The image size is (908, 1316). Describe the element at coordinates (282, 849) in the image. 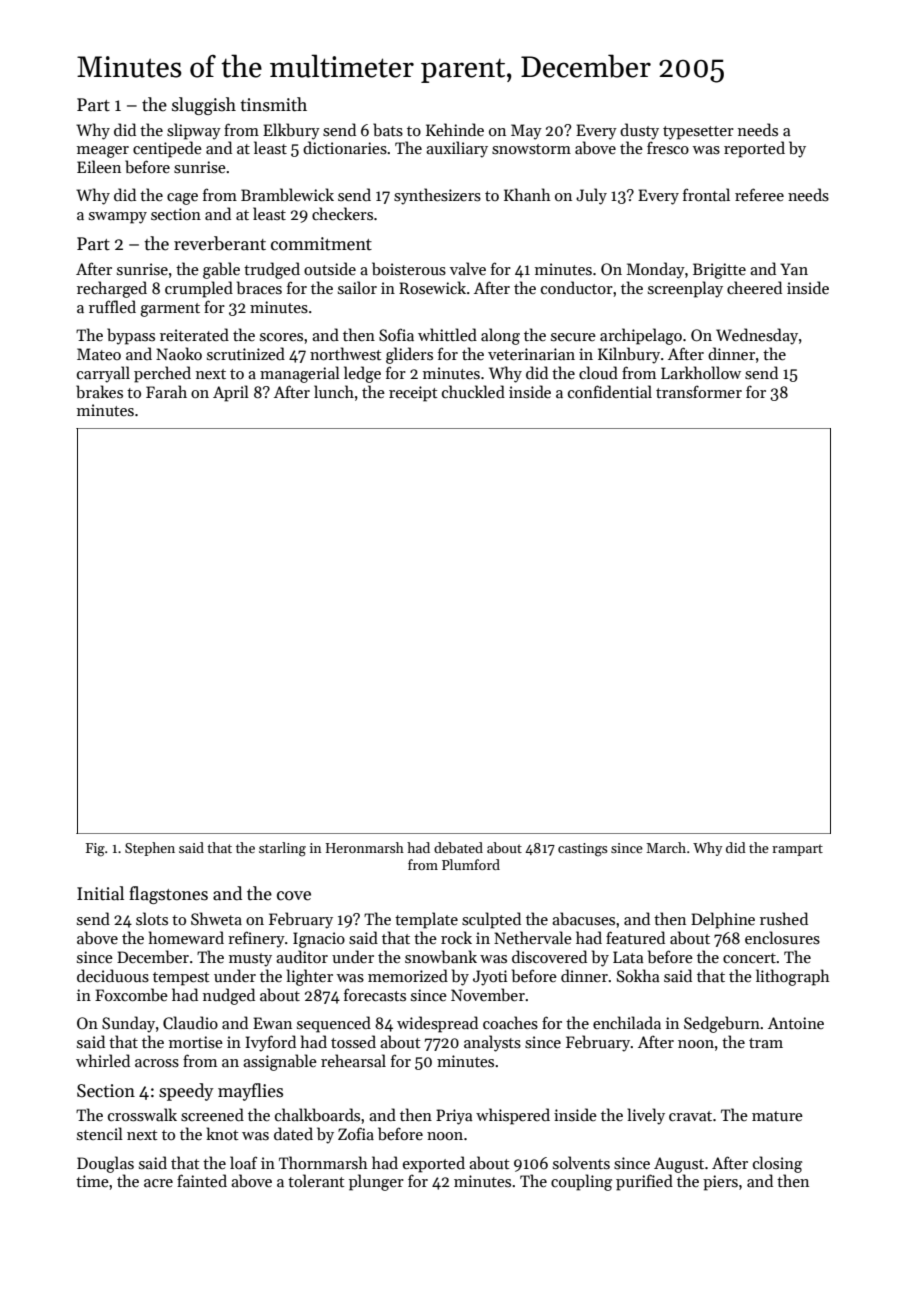

I see `starling` at that location.
